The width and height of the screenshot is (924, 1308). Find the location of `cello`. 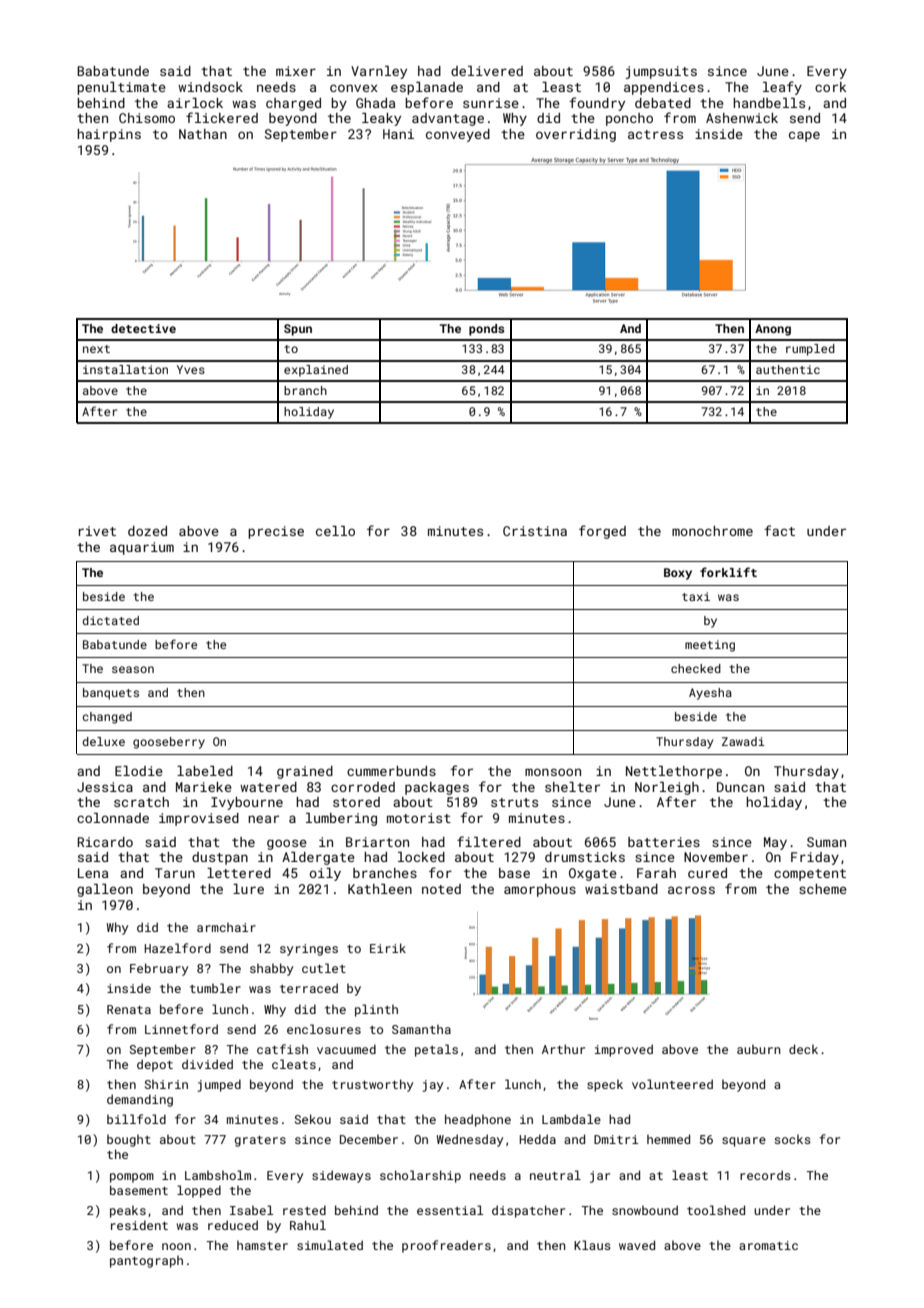

cello is located at coordinates (335, 531).
